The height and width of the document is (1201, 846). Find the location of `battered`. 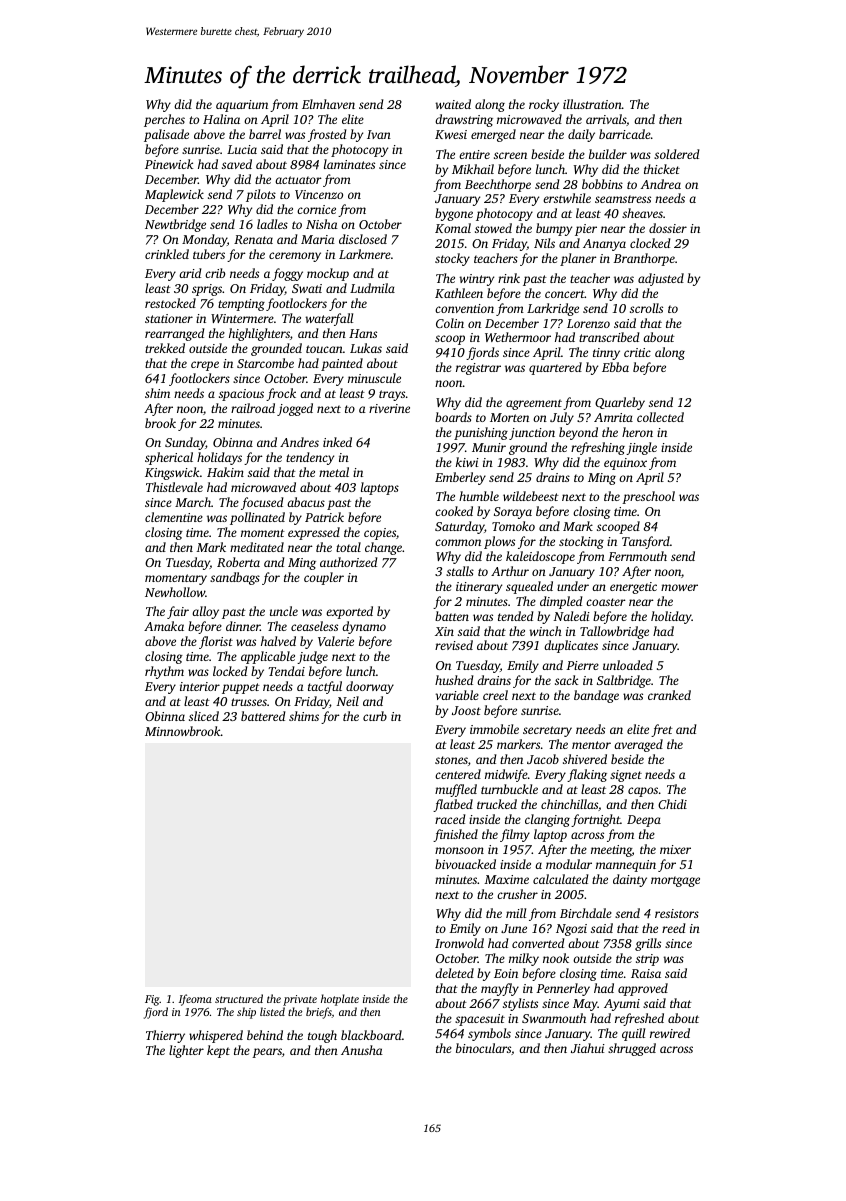

battered is located at coordinates (263, 716).
